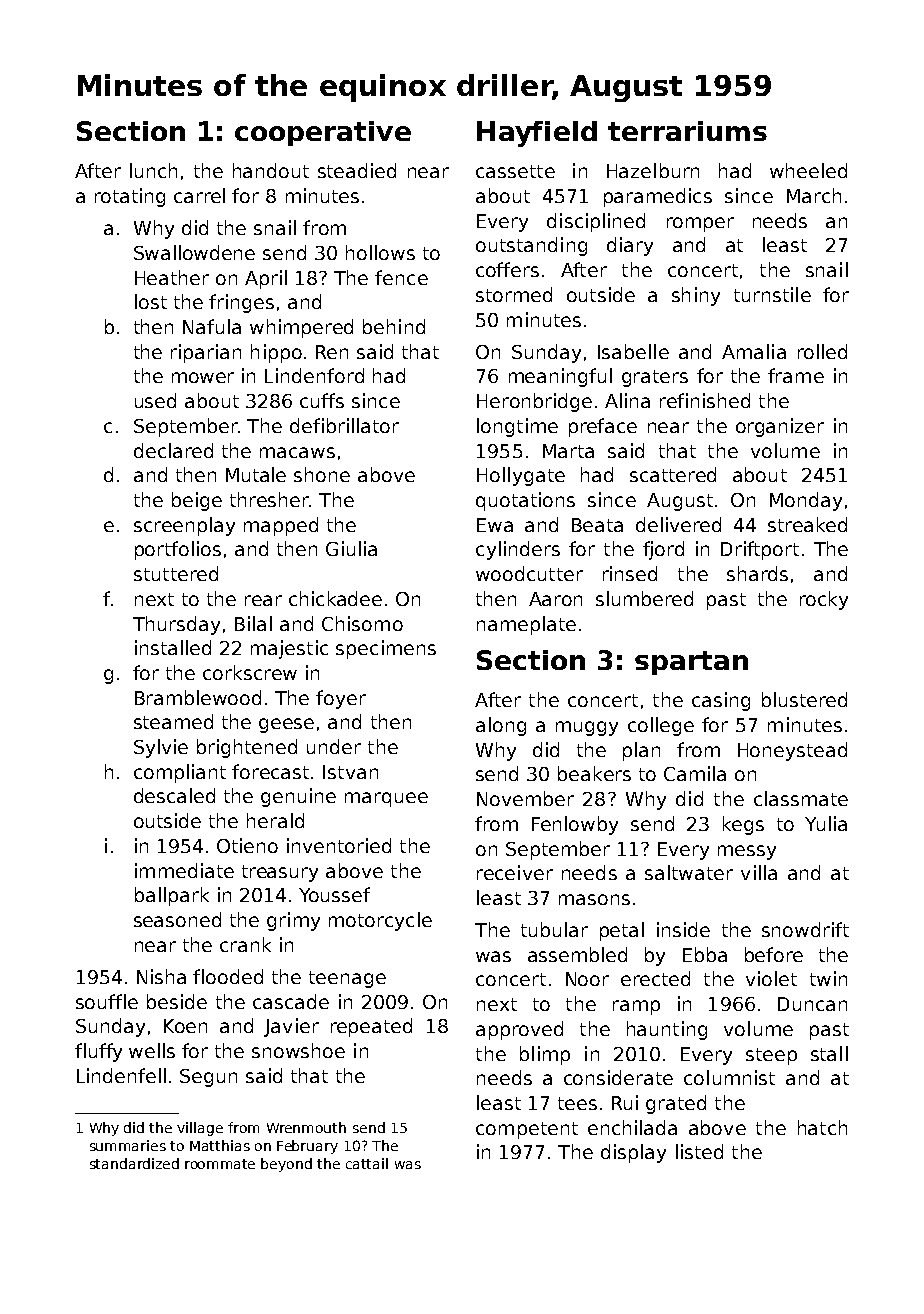  I want to click on beyond, so click(286, 1165).
